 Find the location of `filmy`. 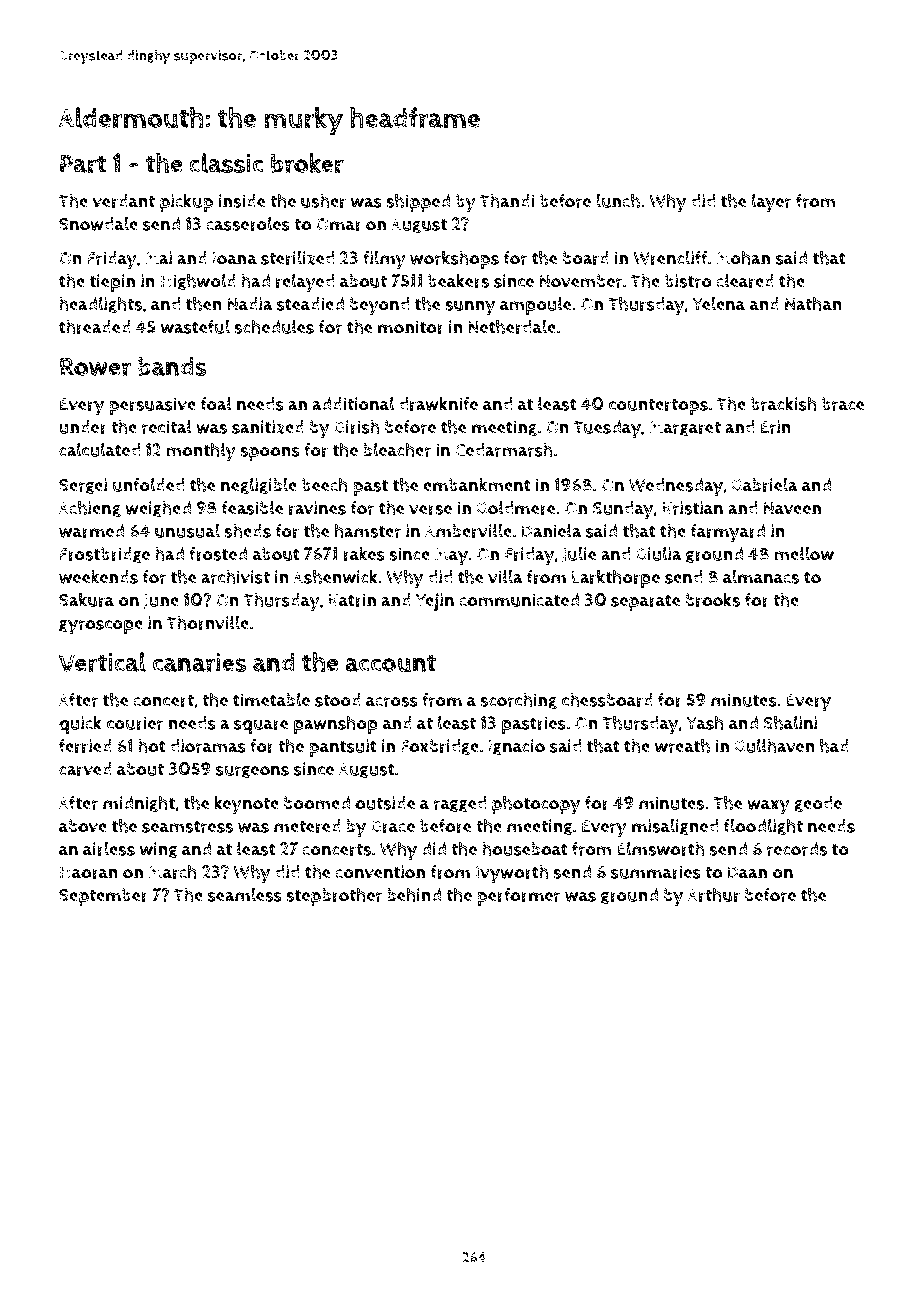

filmy is located at coordinates (384, 260).
